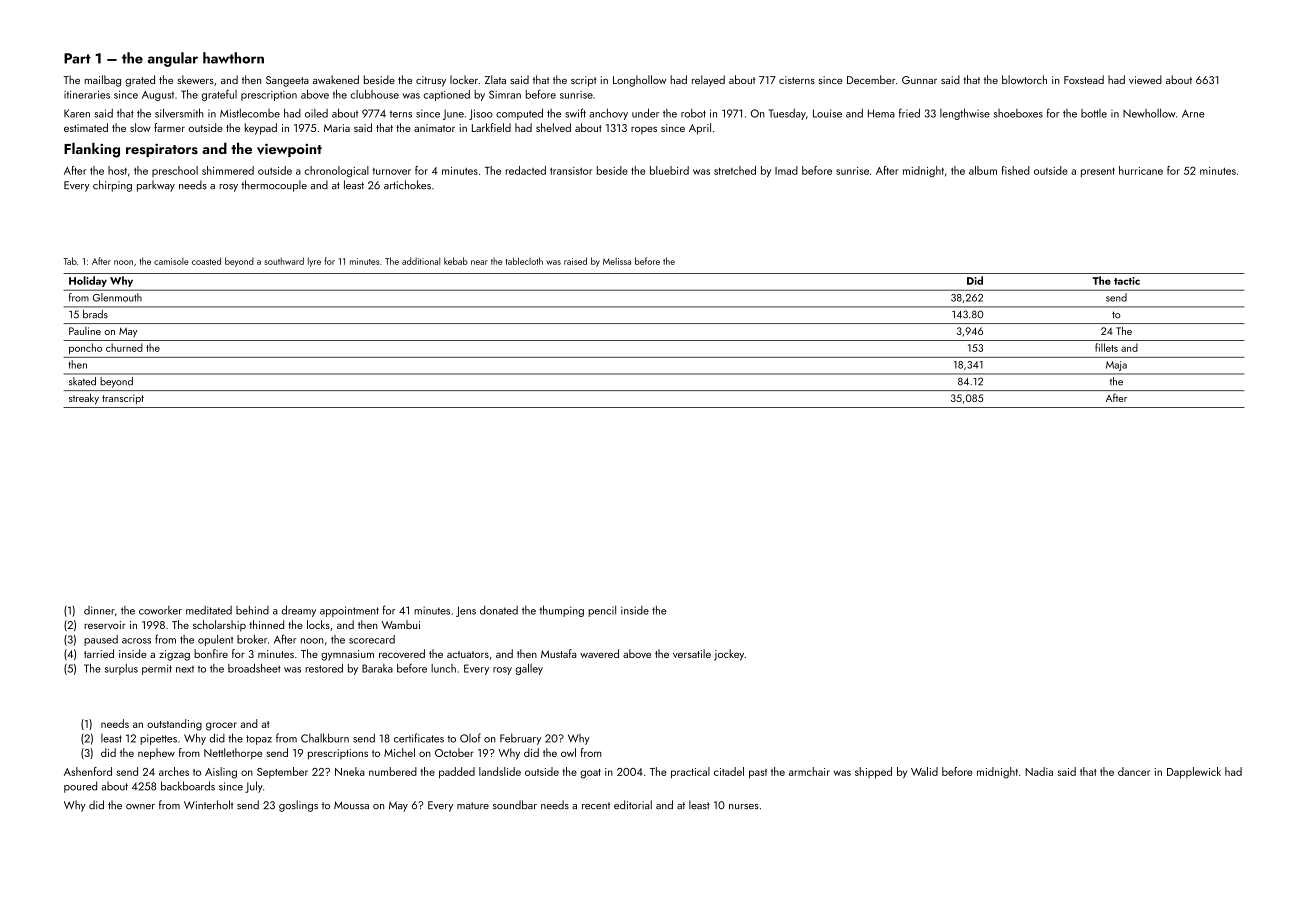 This page has width=1308, height=924. I want to click on Imad, so click(786, 170).
